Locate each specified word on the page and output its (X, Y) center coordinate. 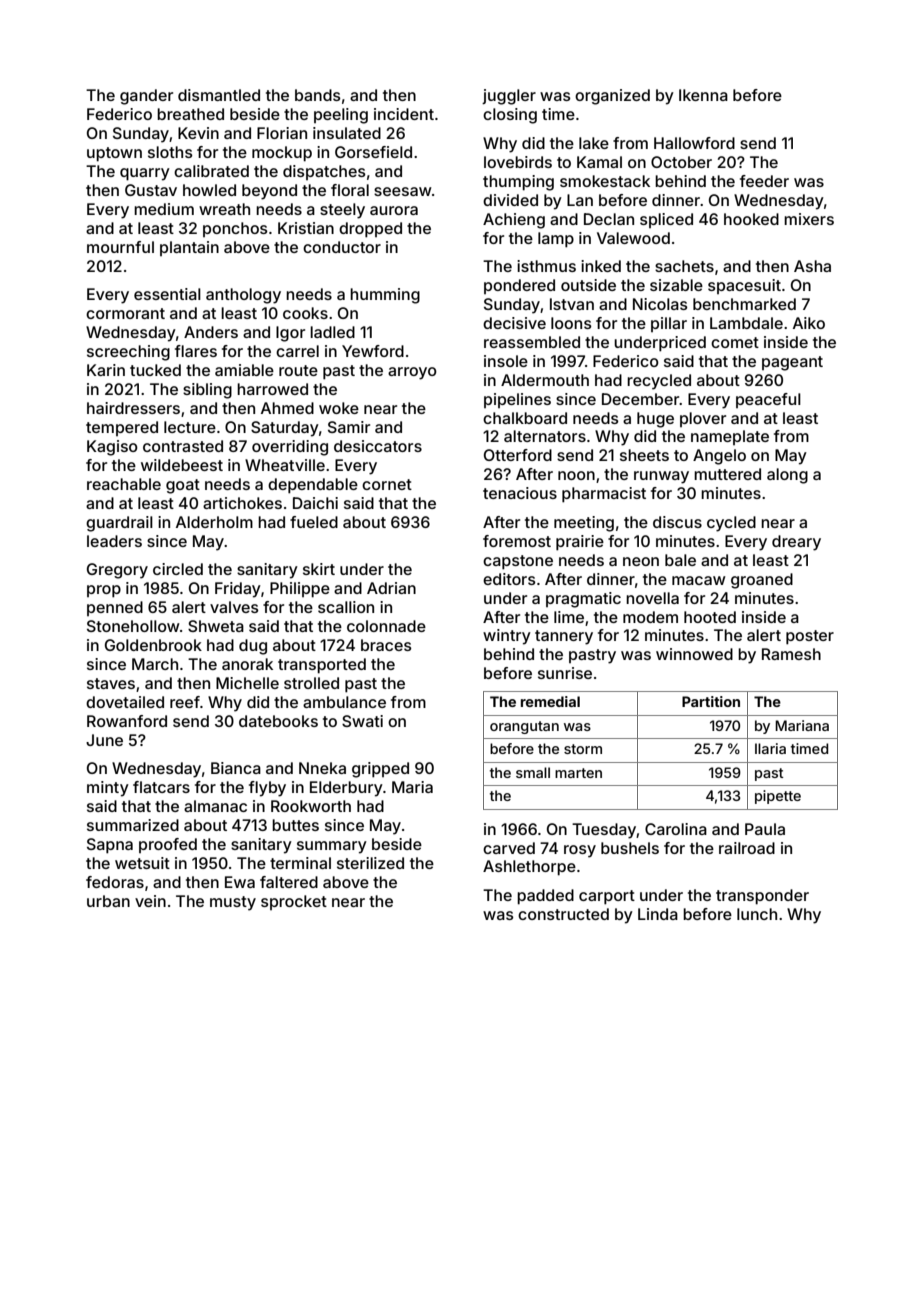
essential (167, 294)
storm (583, 749)
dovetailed (125, 702)
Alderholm (214, 522)
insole (506, 361)
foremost (517, 541)
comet (735, 342)
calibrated (211, 171)
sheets (644, 455)
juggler (509, 97)
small (533, 772)
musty (233, 903)
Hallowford (694, 143)
